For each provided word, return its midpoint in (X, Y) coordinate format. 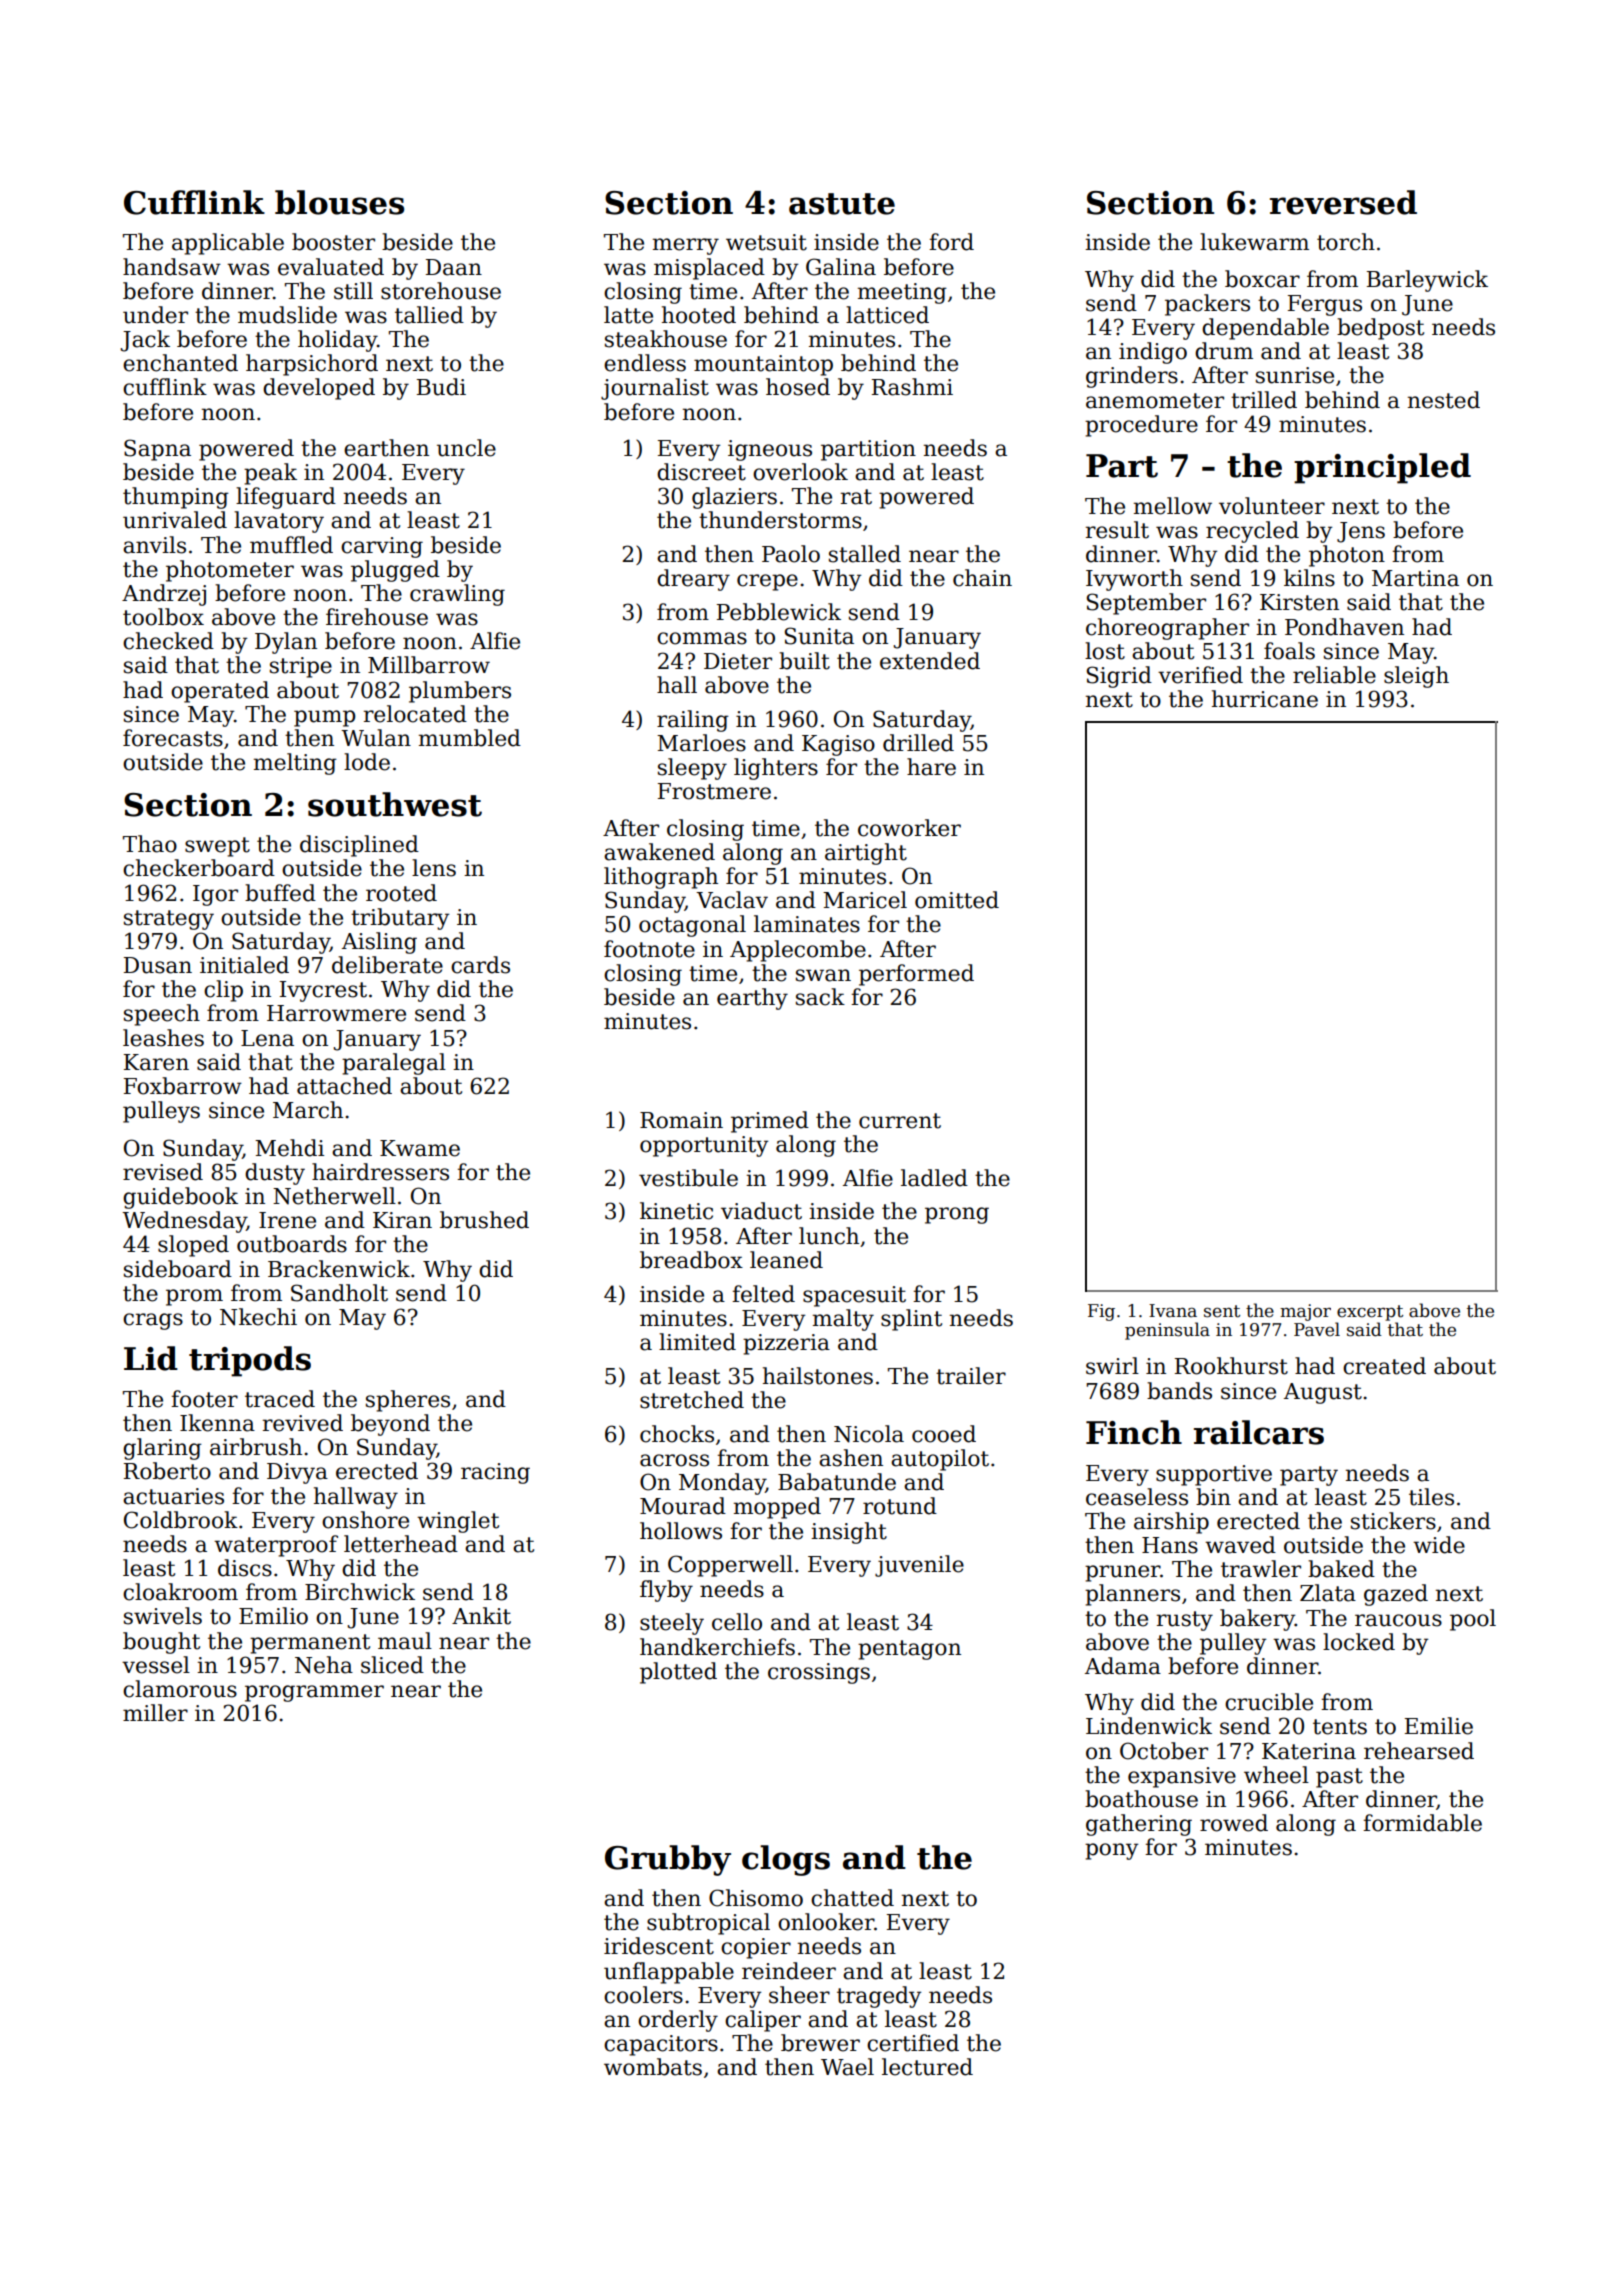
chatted (852, 1898)
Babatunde (837, 1482)
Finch (1134, 1432)
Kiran (402, 1220)
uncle (466, 448)
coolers (643, 1995)
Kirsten (1299, 602)
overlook (800, 472)
